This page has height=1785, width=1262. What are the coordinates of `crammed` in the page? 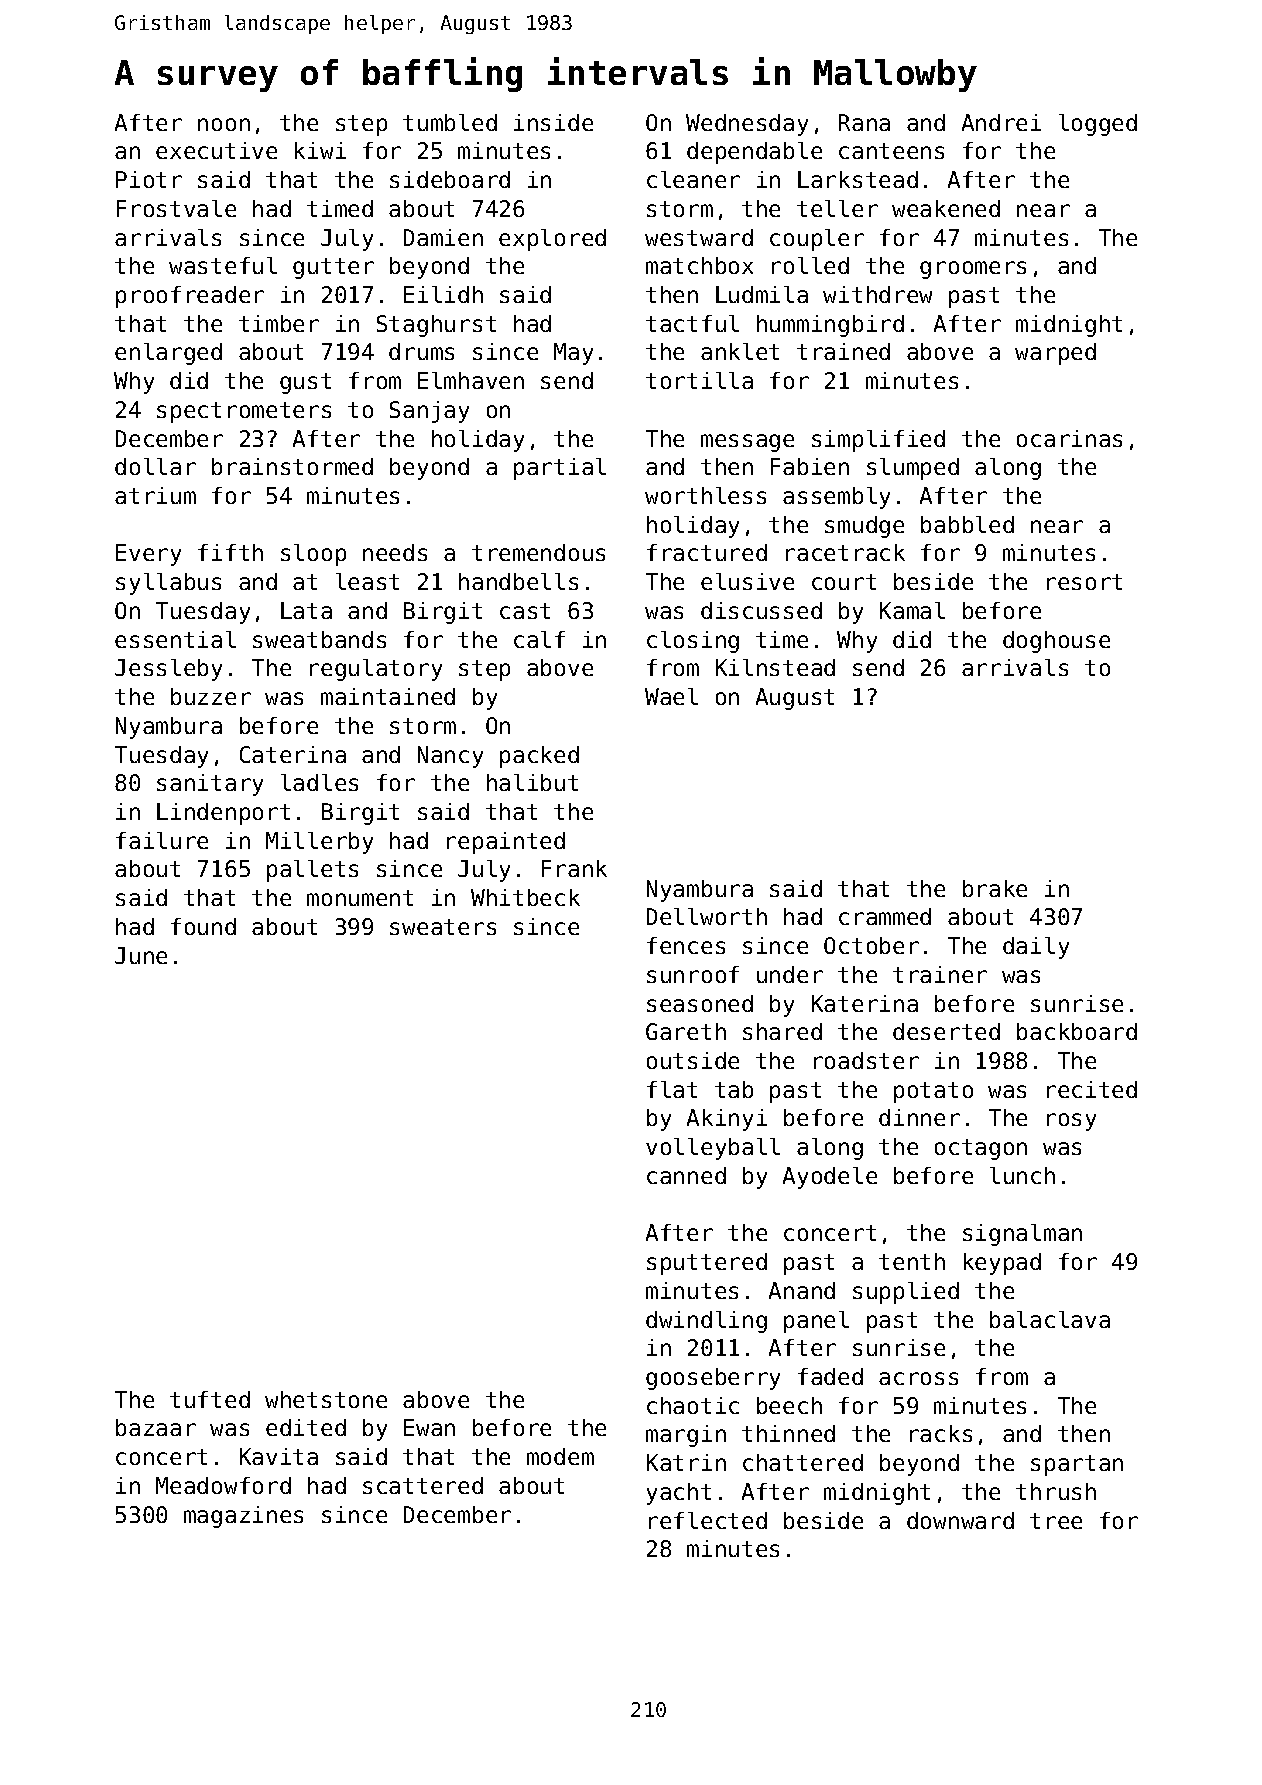 It's located at (885, 916).
